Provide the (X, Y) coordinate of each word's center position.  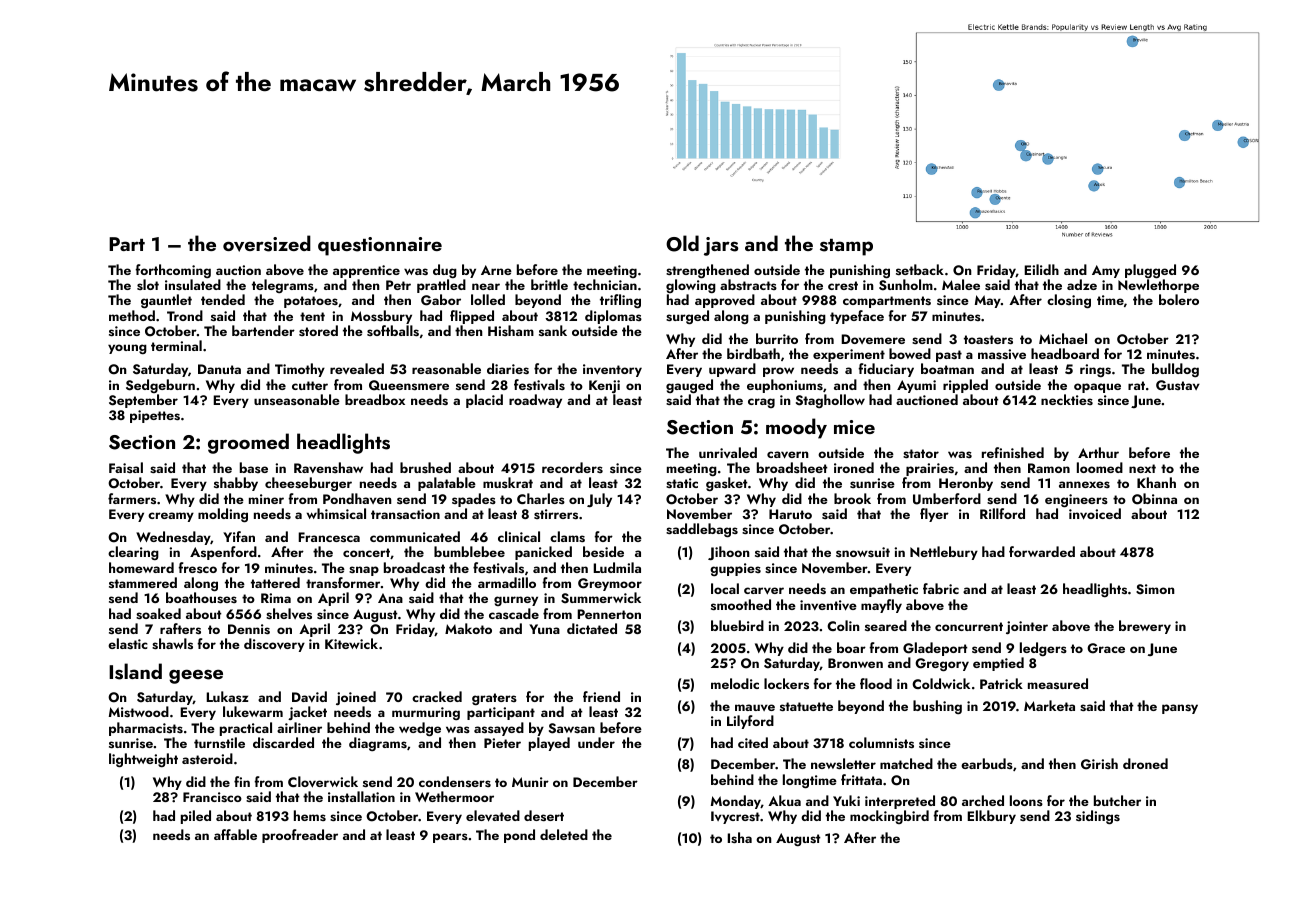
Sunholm (906, 285)
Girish (1099, 764)
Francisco (212, 797)
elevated (493, 816)
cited (753, 742)
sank (553, 330)
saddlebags (702, 530)
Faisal (126, 467)
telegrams (283, 286)
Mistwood (139, 711)
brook (852, 498)
